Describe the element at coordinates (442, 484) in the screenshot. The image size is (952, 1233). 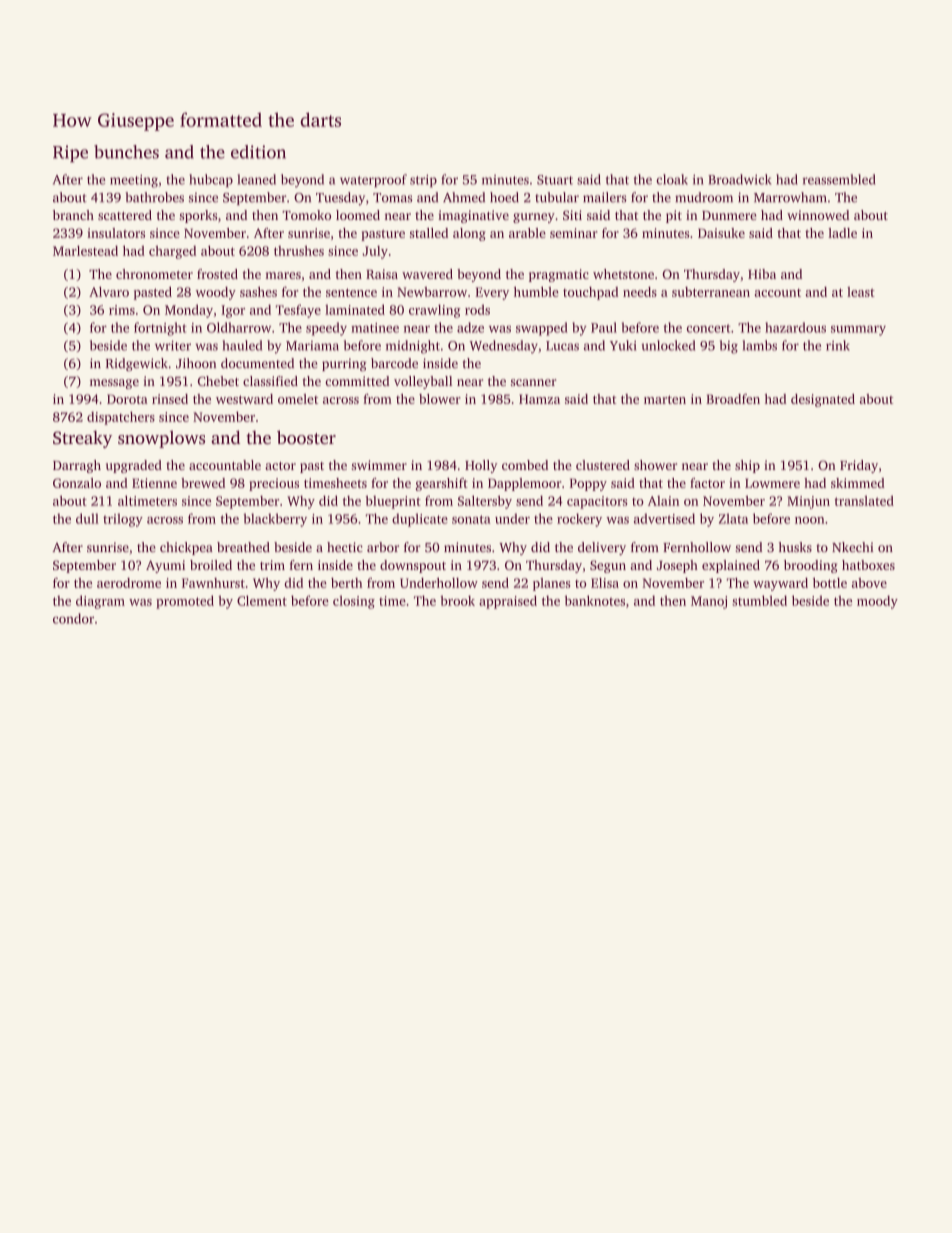
I see `gearshift` at that location.
